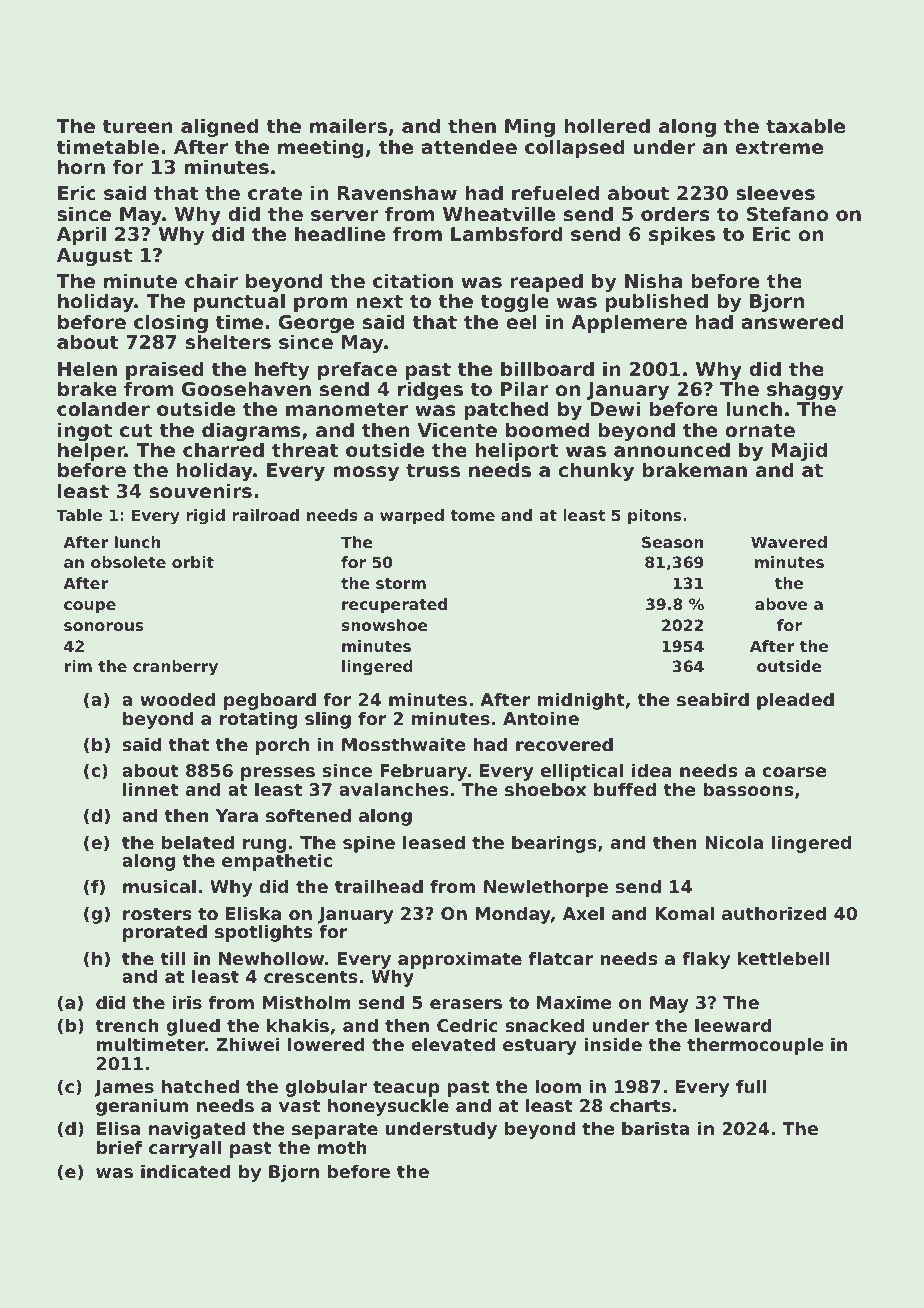 This page has height=1308, width=924. I want to click on trailhead, so click(379, 886).
